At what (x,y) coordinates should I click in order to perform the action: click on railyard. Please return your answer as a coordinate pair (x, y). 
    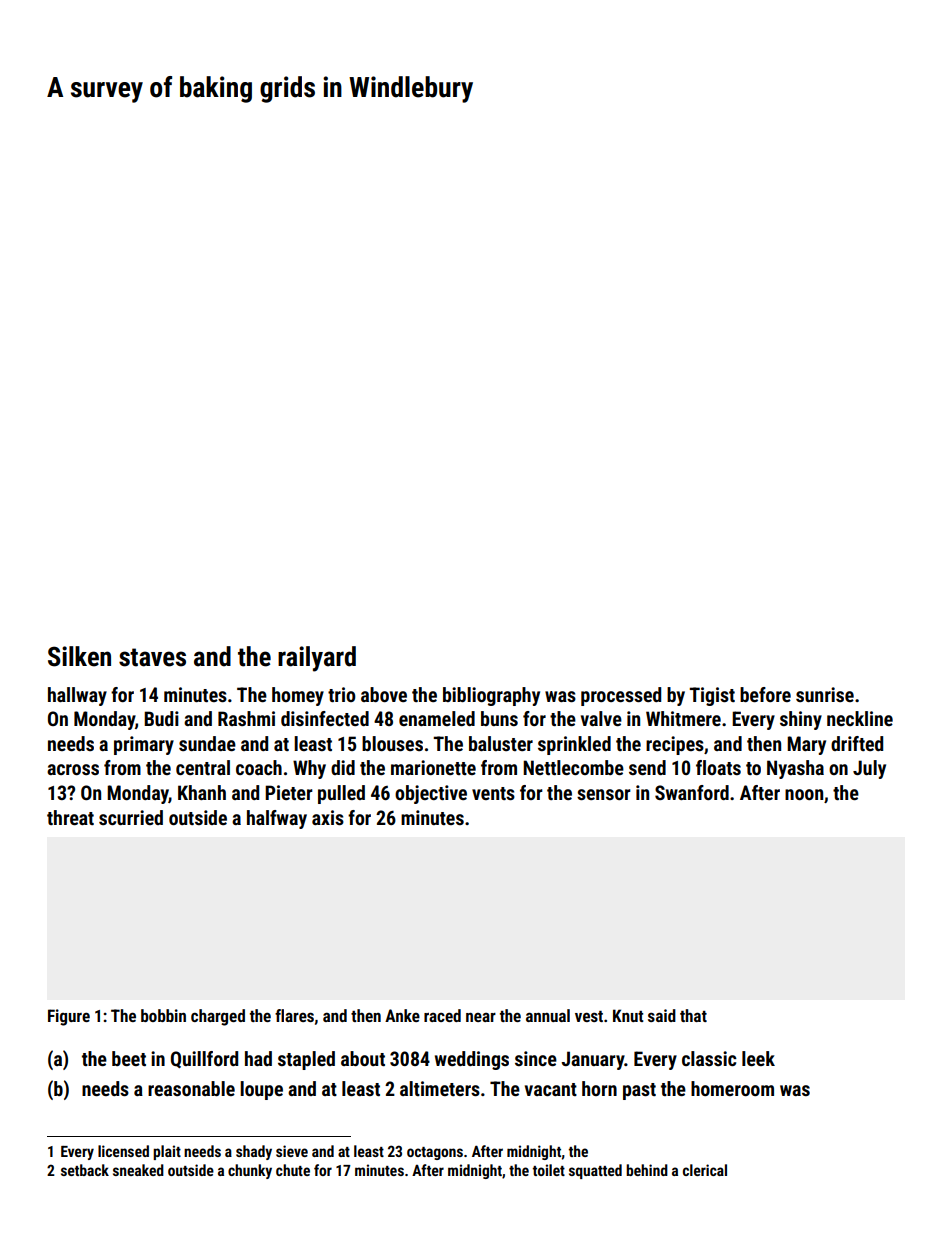
    Looking at the image, I should click on (317, 659).
